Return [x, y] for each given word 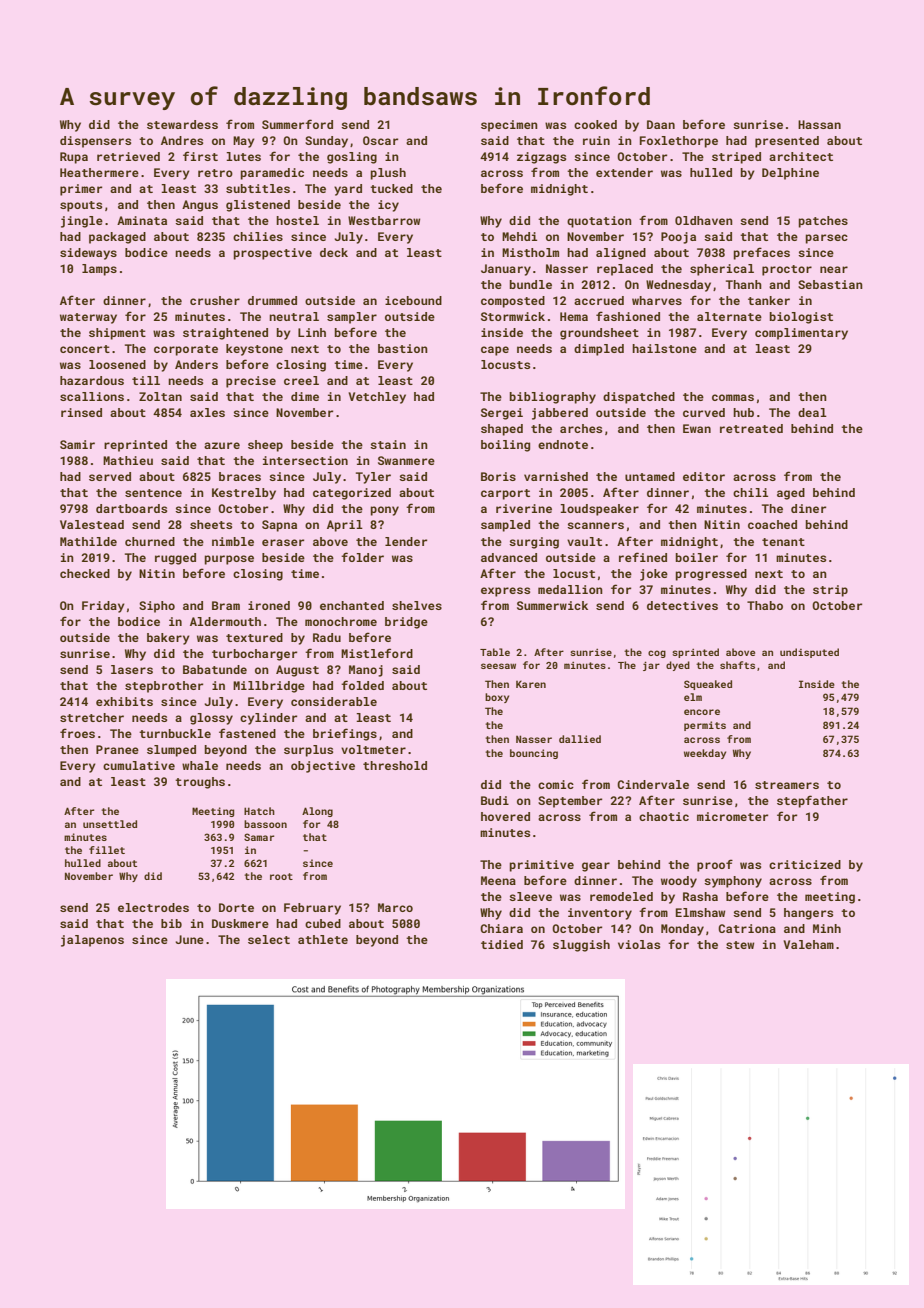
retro [215, 173]
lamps [99, 270]
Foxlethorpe [679, 142]
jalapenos [92, 941]
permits [705, 726]
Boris [498, 476]
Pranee [117, 749]
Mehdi [519, 236]
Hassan [819, 124]
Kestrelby [244, 494]
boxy [497, 698]
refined [643, 557]
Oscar [380, 140]
